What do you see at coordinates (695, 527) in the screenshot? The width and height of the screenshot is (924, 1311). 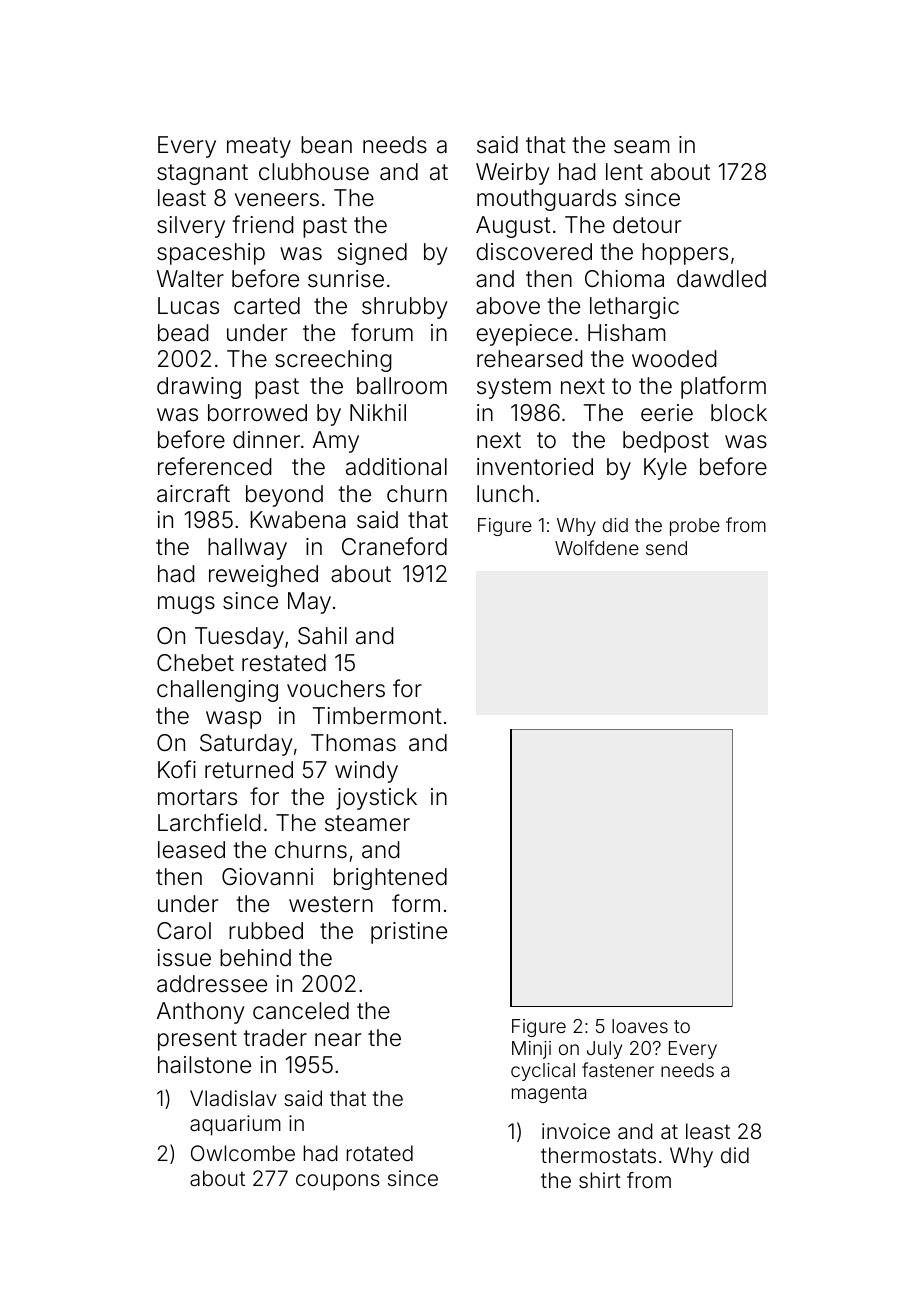 I see `probe` at bounding box center [695, 527].
